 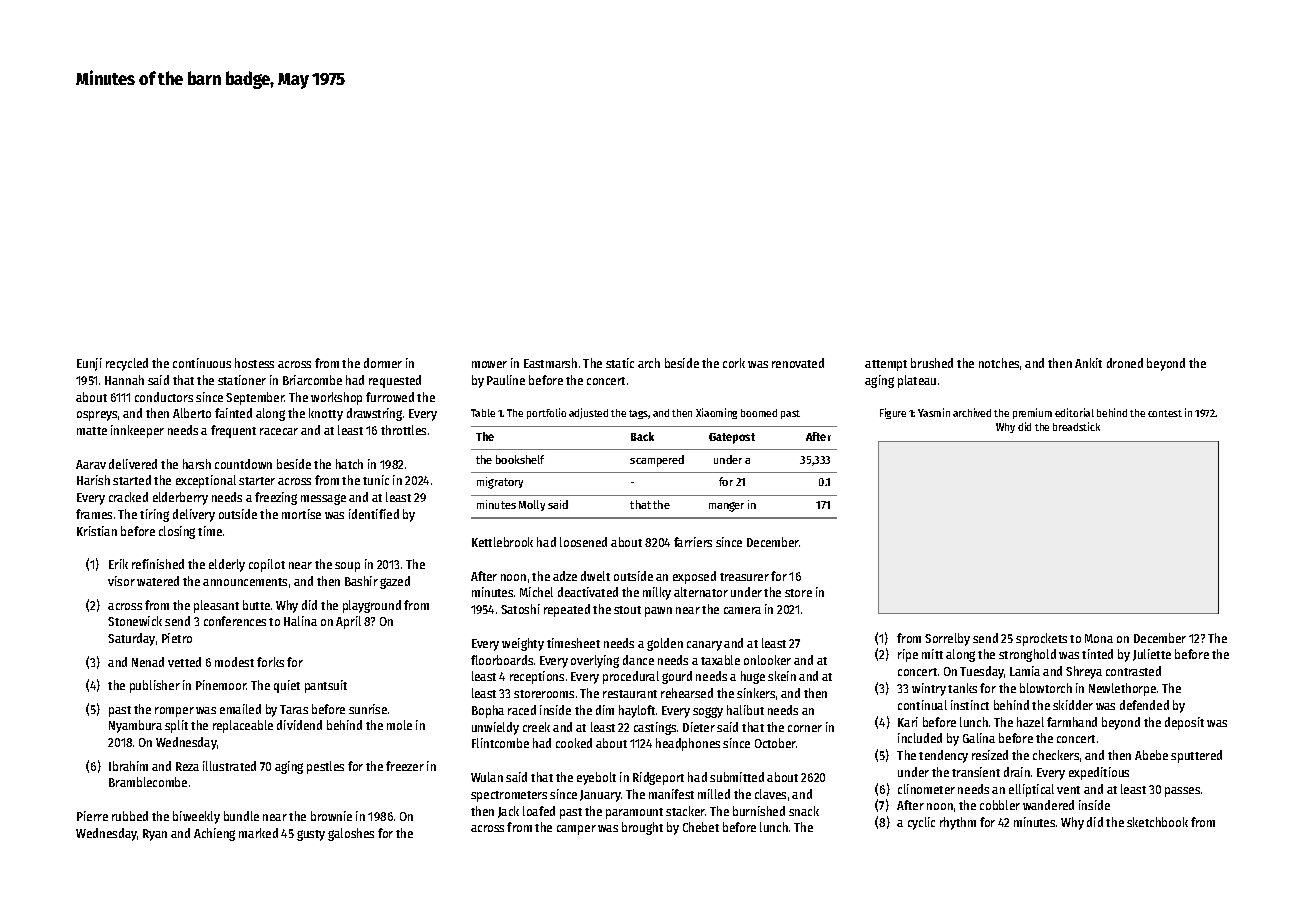 I want to click on rhythm, so click(x=958, y=823).
